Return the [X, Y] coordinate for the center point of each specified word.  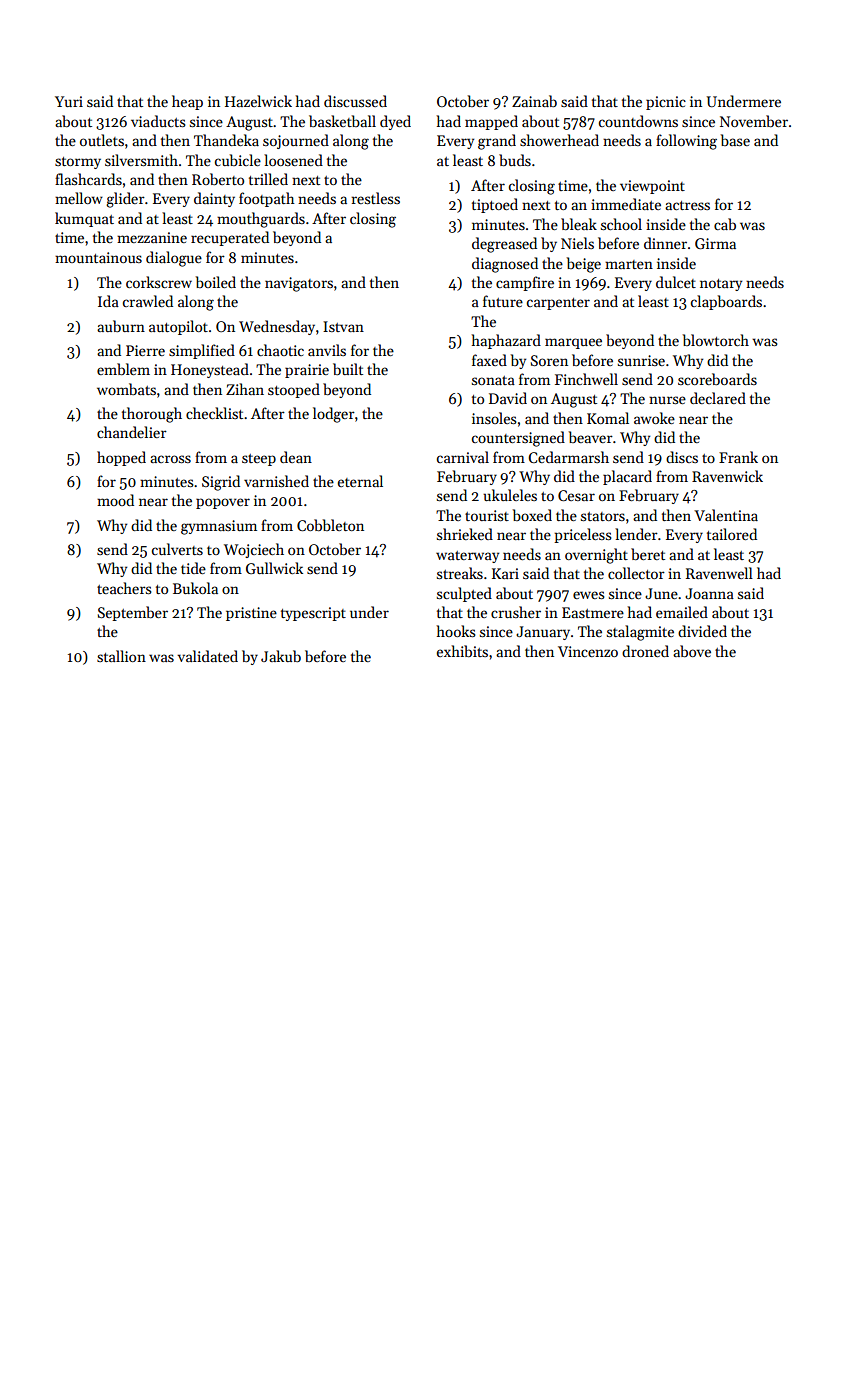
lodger [334, 415]
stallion [121, 656]
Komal [608, 418]
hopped [121, 458]
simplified [202, 351]
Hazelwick [258, 101]
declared [718, 398]
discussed [355, 101]
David [508, 398]
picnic [666, 103]
